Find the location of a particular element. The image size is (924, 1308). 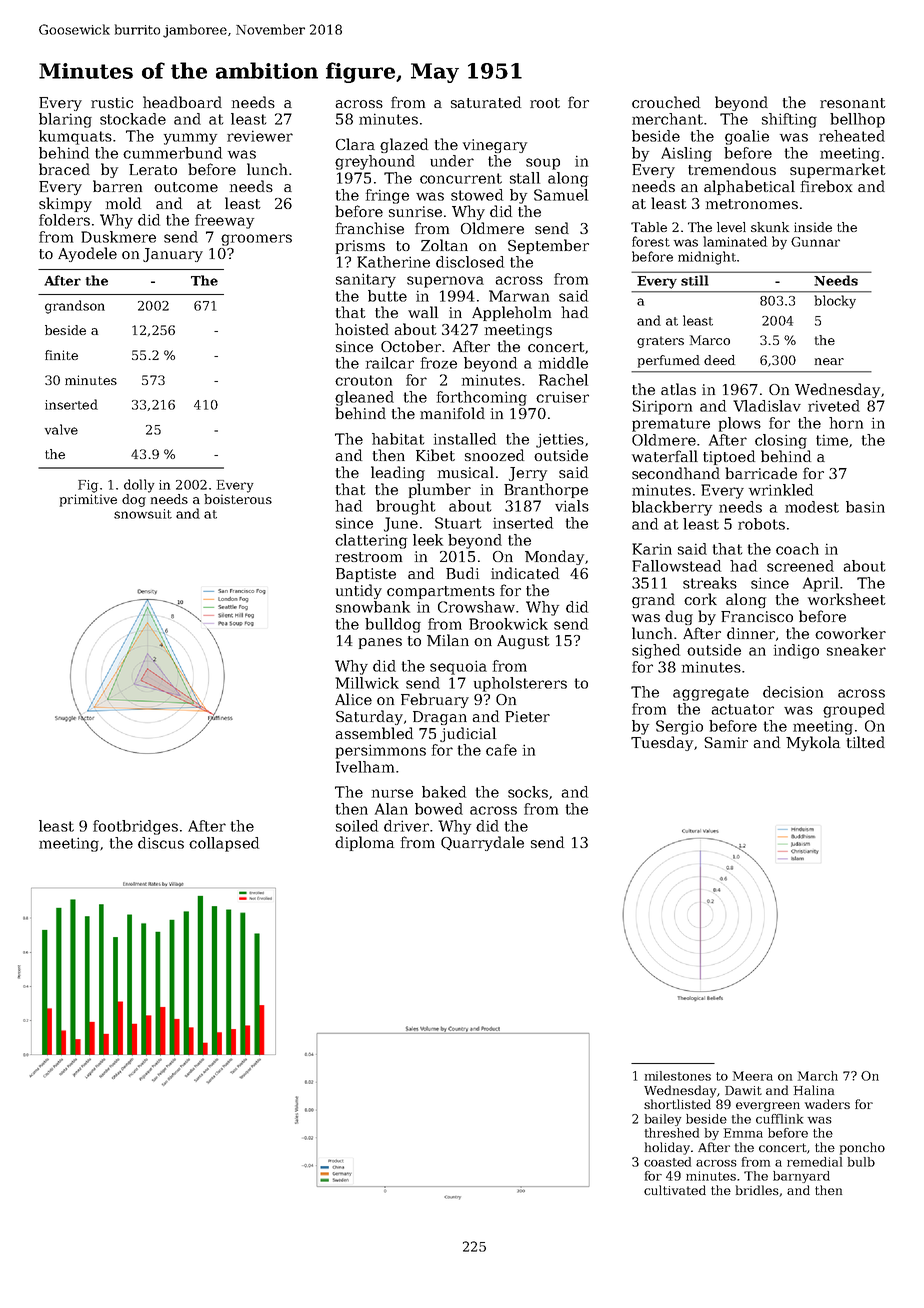

collapsed is located at coordinates (224, 844).
